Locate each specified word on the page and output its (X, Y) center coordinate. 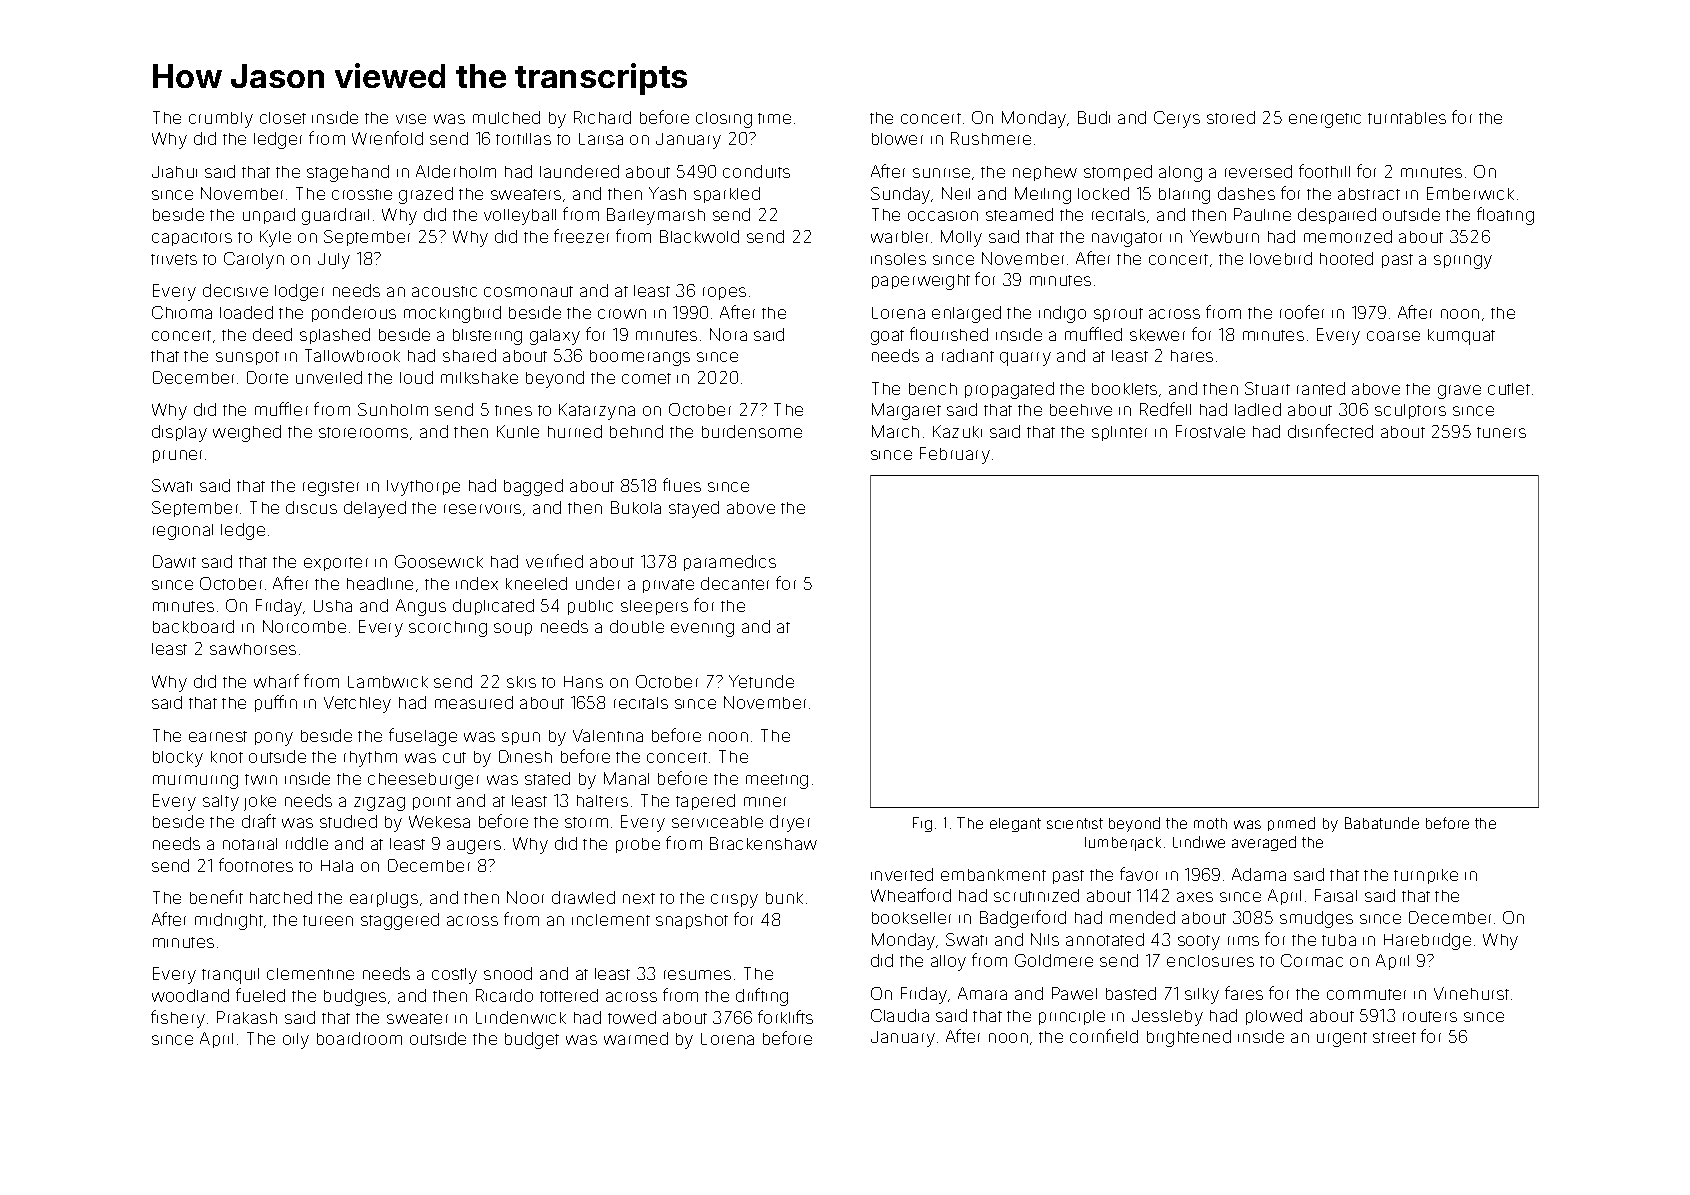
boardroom (359, 1038)
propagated (1009, 390)
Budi (1094, 117)
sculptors (1410, 411)
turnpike (1426, 876)
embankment (993, 875)
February (955, 455)
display (179, 433)
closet (283, 118)
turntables (1407, 118)
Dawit (174, 561)
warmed (636, 1038)
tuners (1501, 432)
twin (261, 779)
